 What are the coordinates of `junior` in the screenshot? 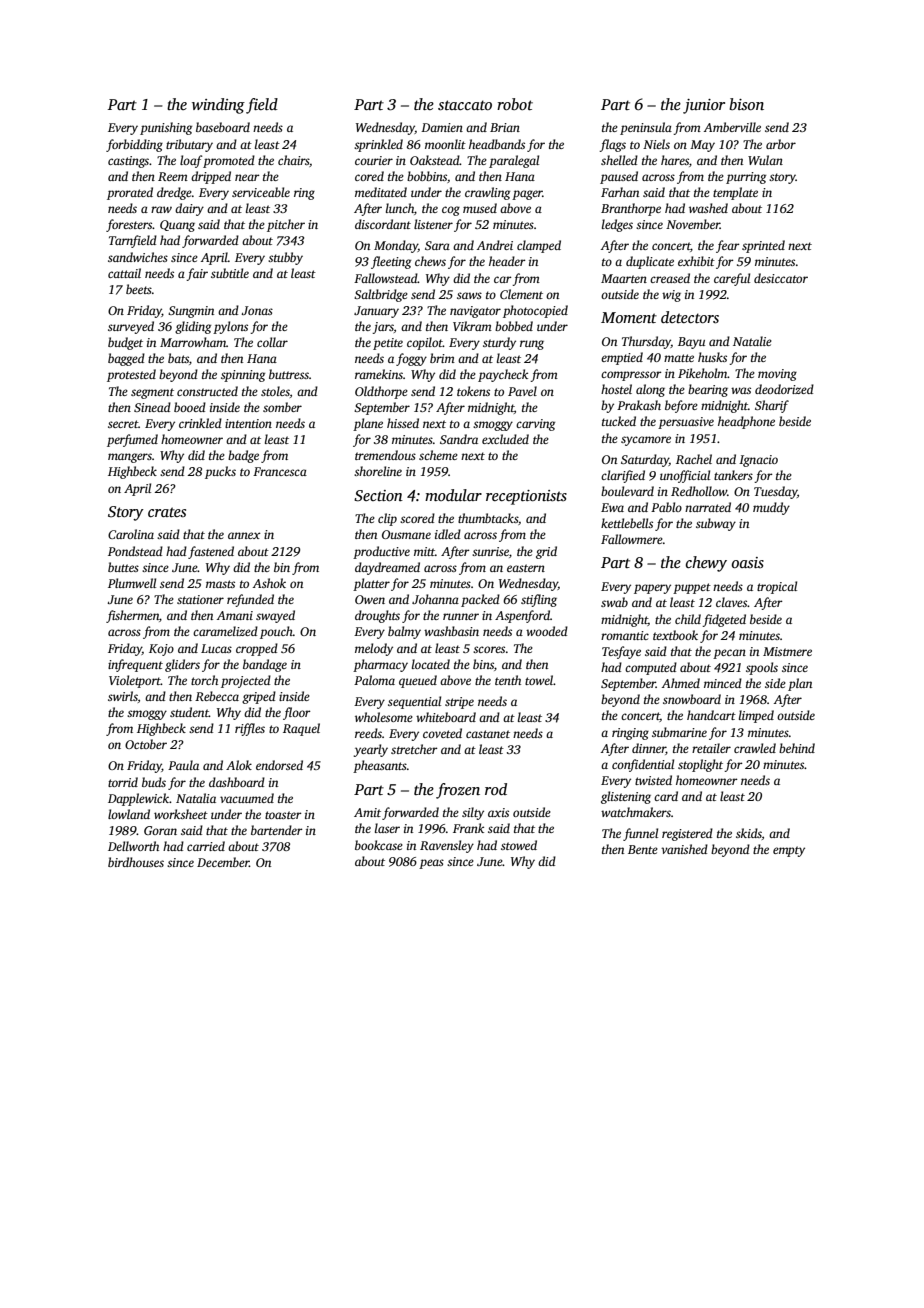 It's located at (704, 106).
